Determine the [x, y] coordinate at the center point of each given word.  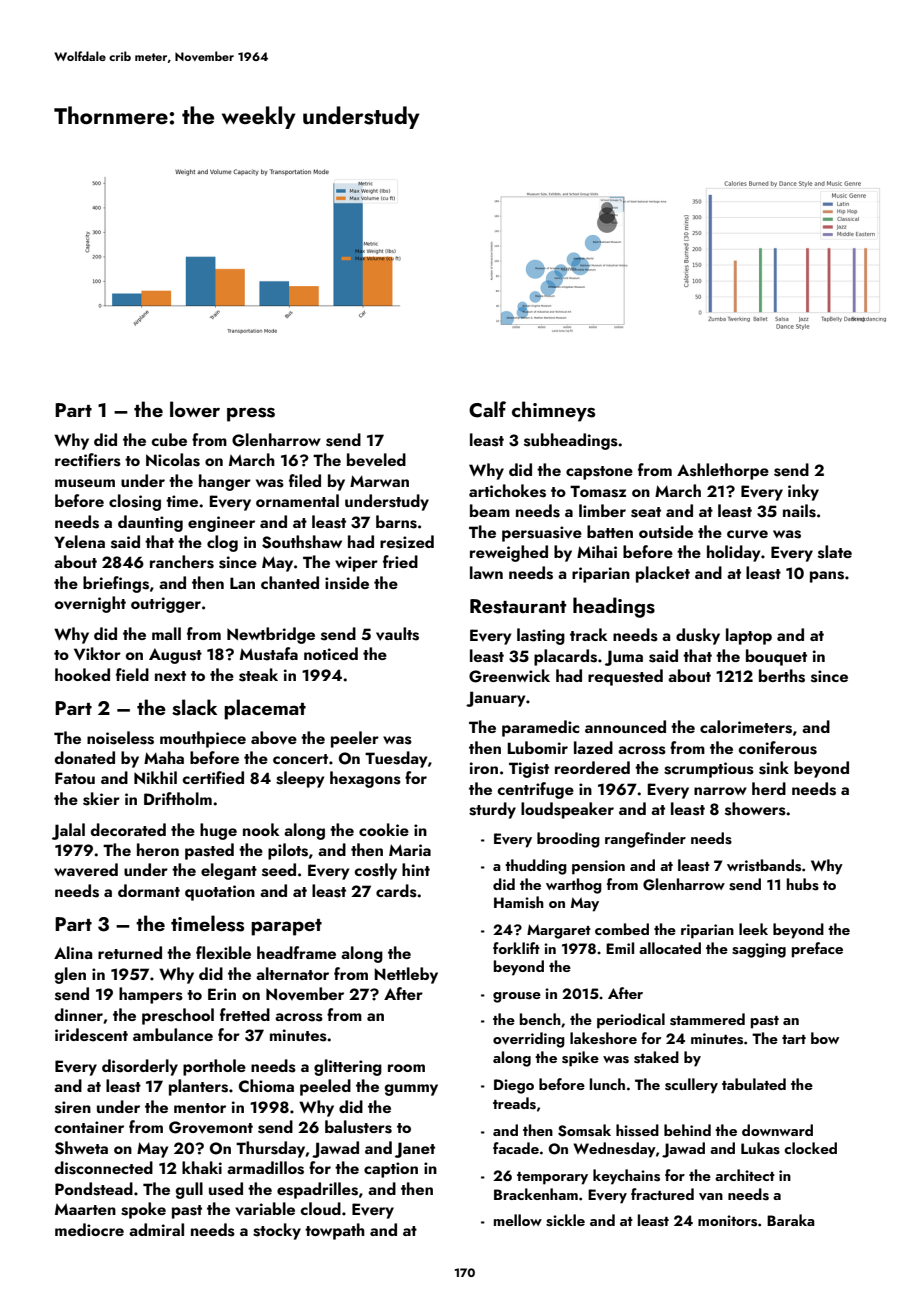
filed [305, 480]
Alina [73, 952]
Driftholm [178, 798]
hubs [803, 884]
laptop [749, 636]
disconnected [104, 1168]
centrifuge [535, 790]
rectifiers [88, 460]
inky [803, 492]
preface [817, 950]
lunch [607, 1084]
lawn [486, 572]
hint [416, 869]
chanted [290, 582]
